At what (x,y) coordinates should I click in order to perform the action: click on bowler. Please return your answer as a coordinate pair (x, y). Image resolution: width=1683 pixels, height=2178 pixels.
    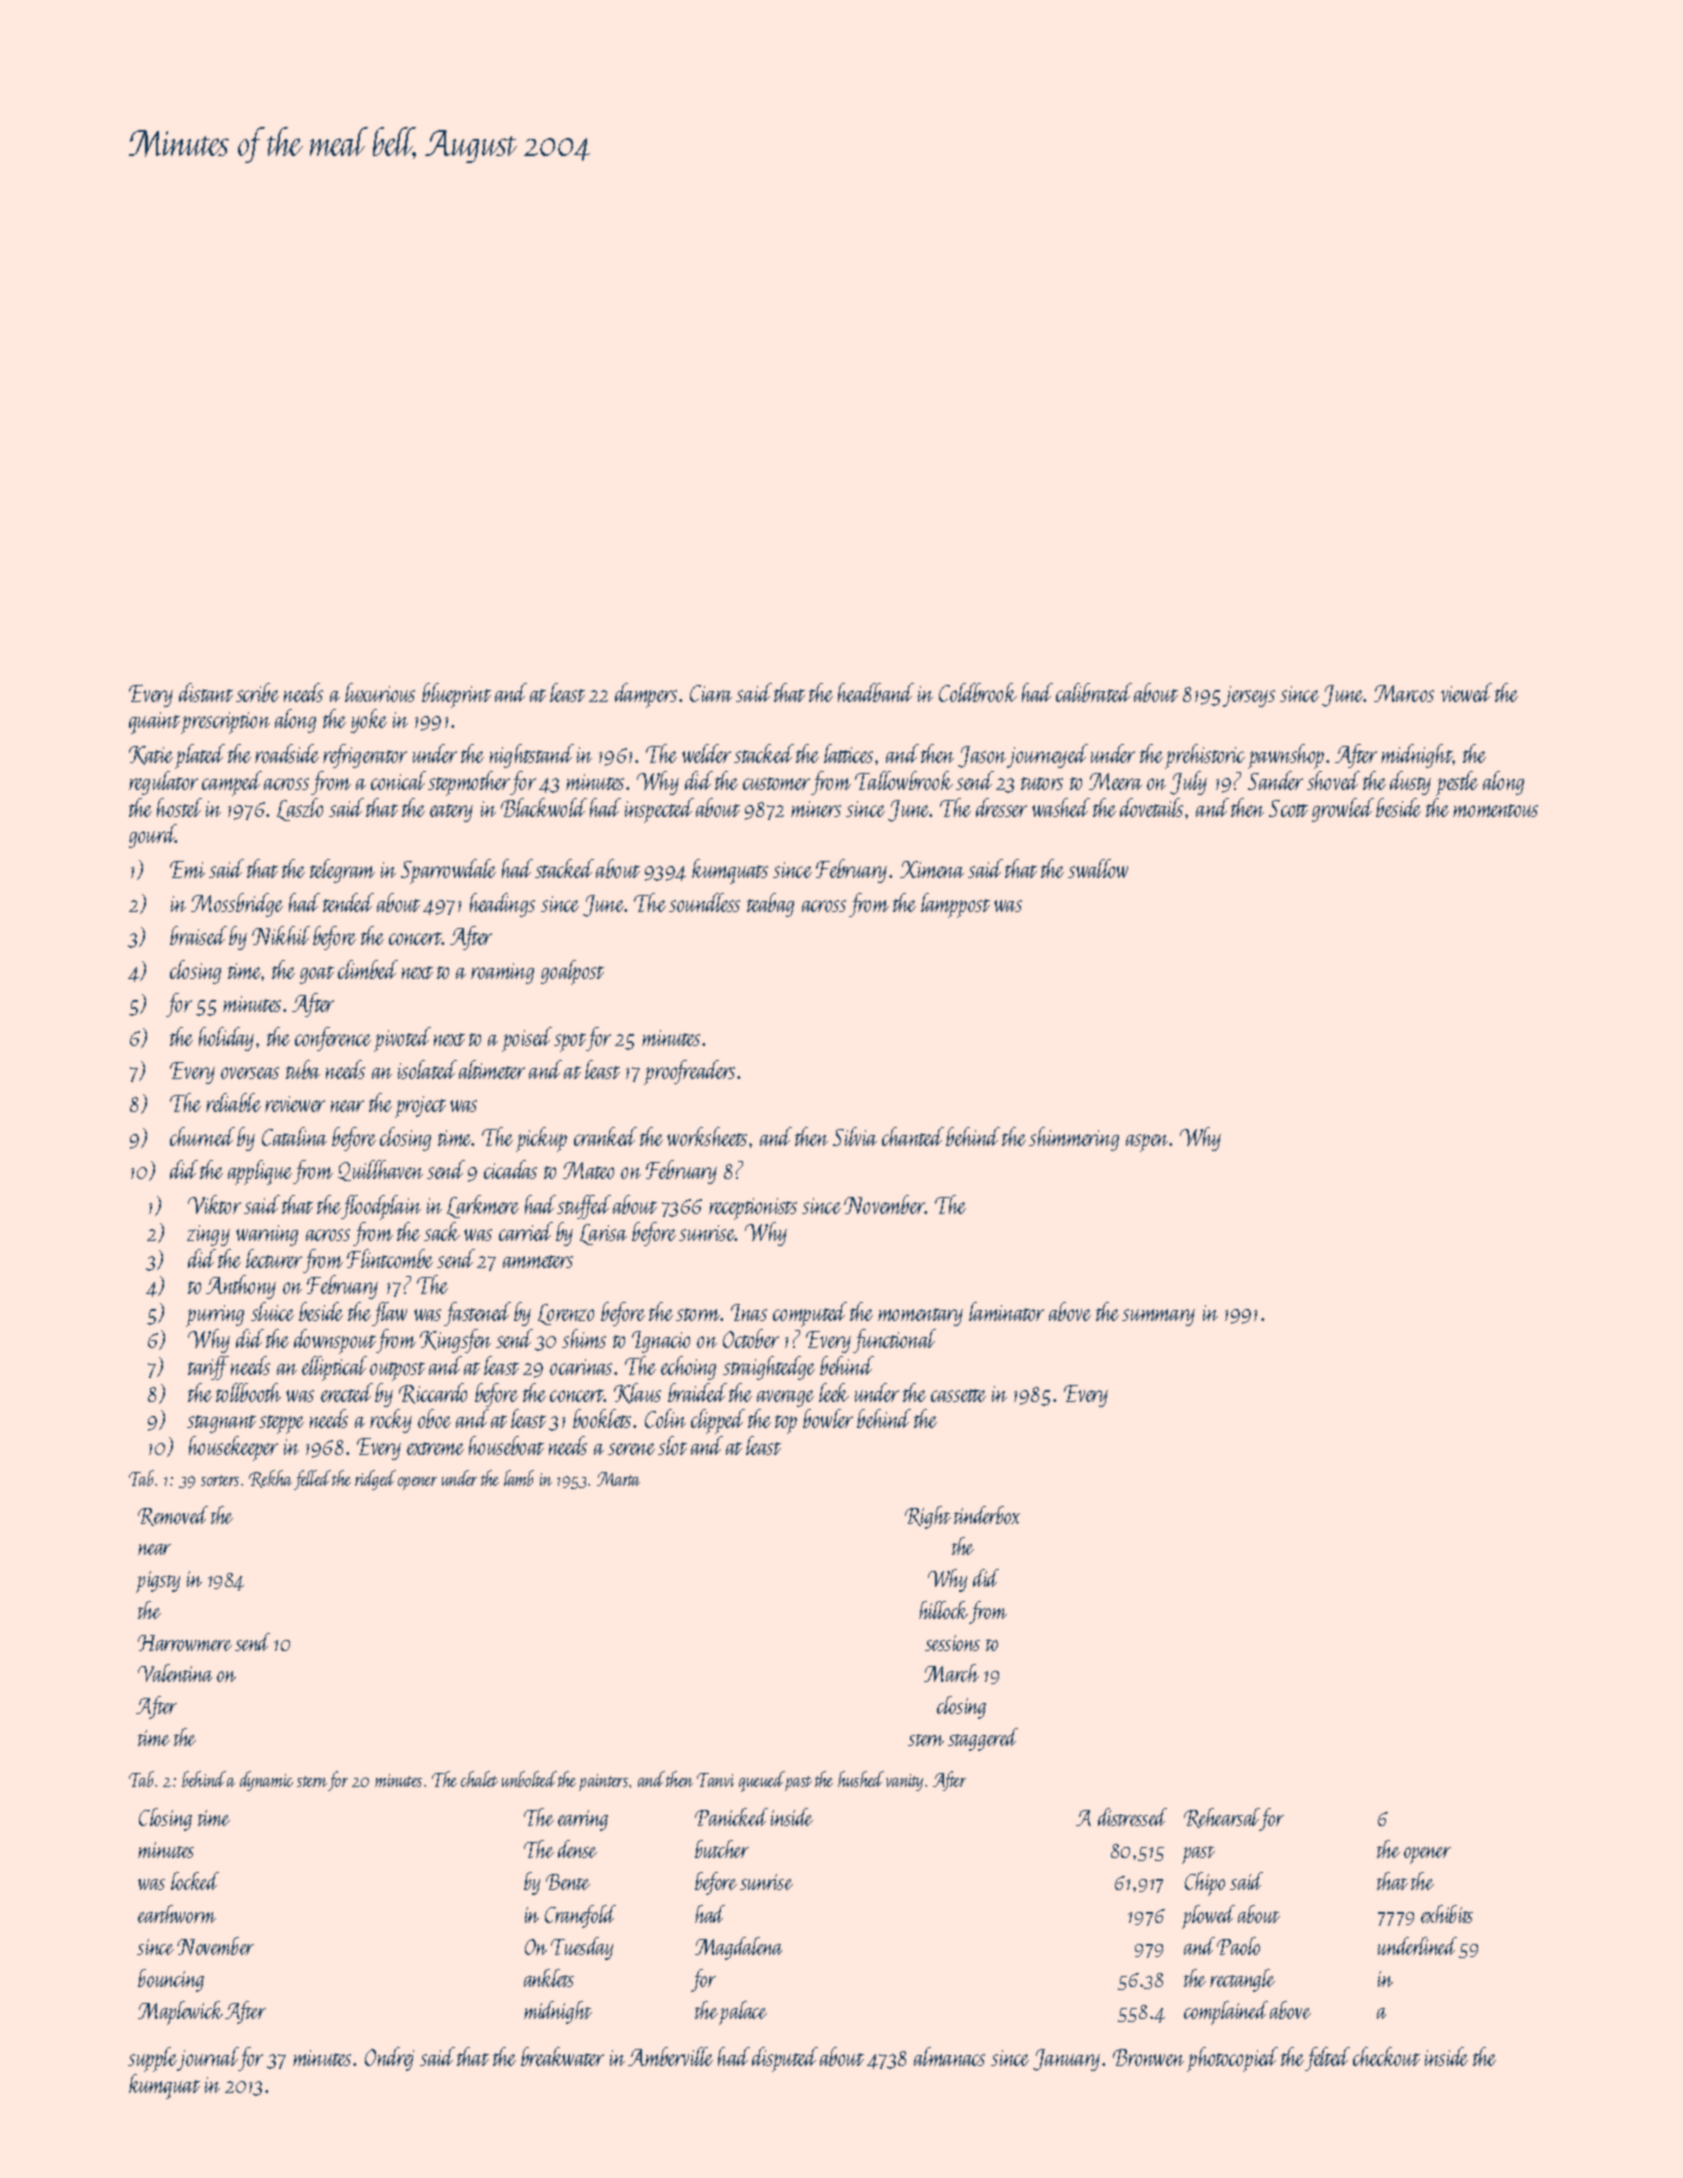
    Looking at the image, I should click on (828, 1418).
